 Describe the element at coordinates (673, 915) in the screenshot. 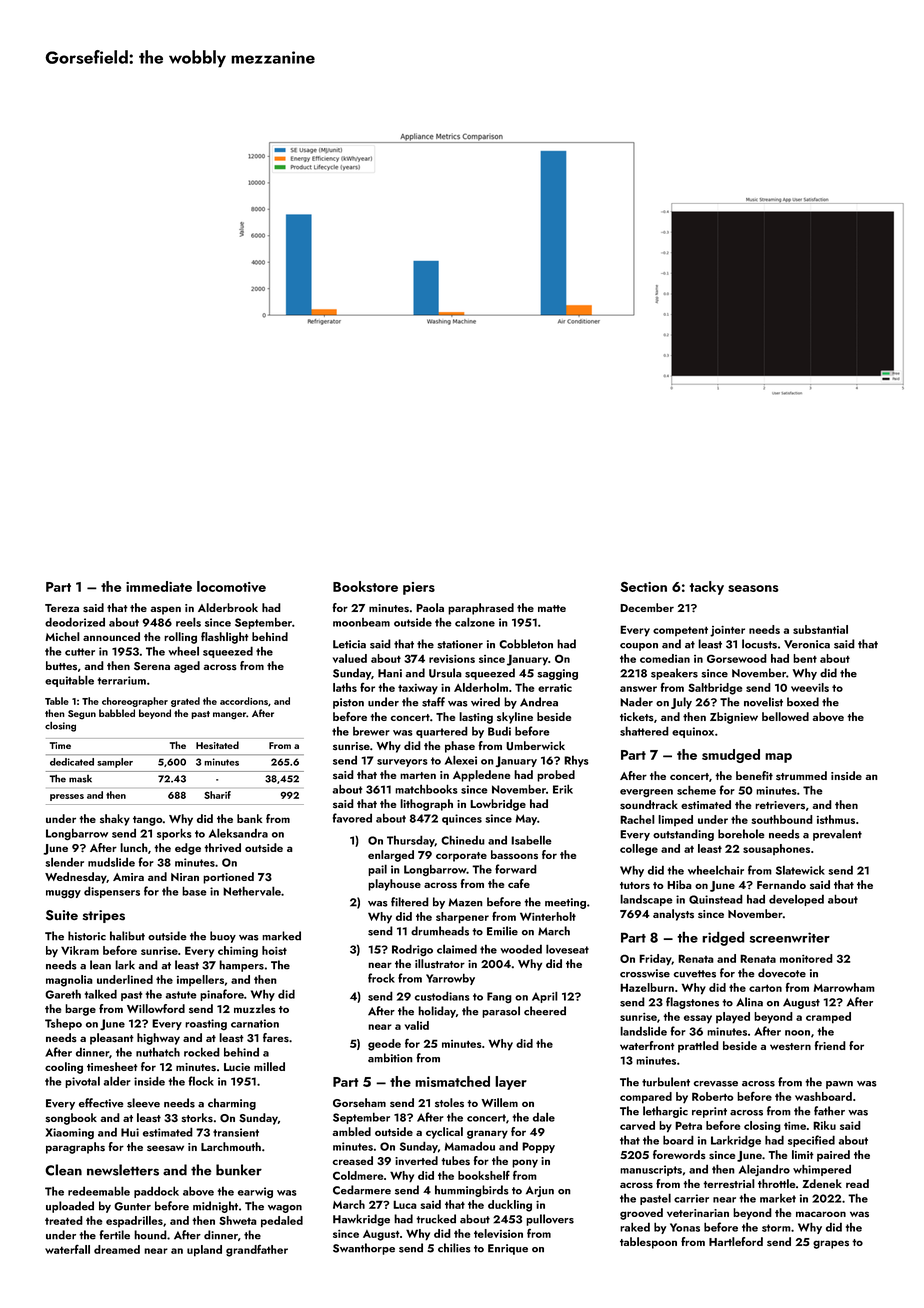

I see `analysts` at that location.
